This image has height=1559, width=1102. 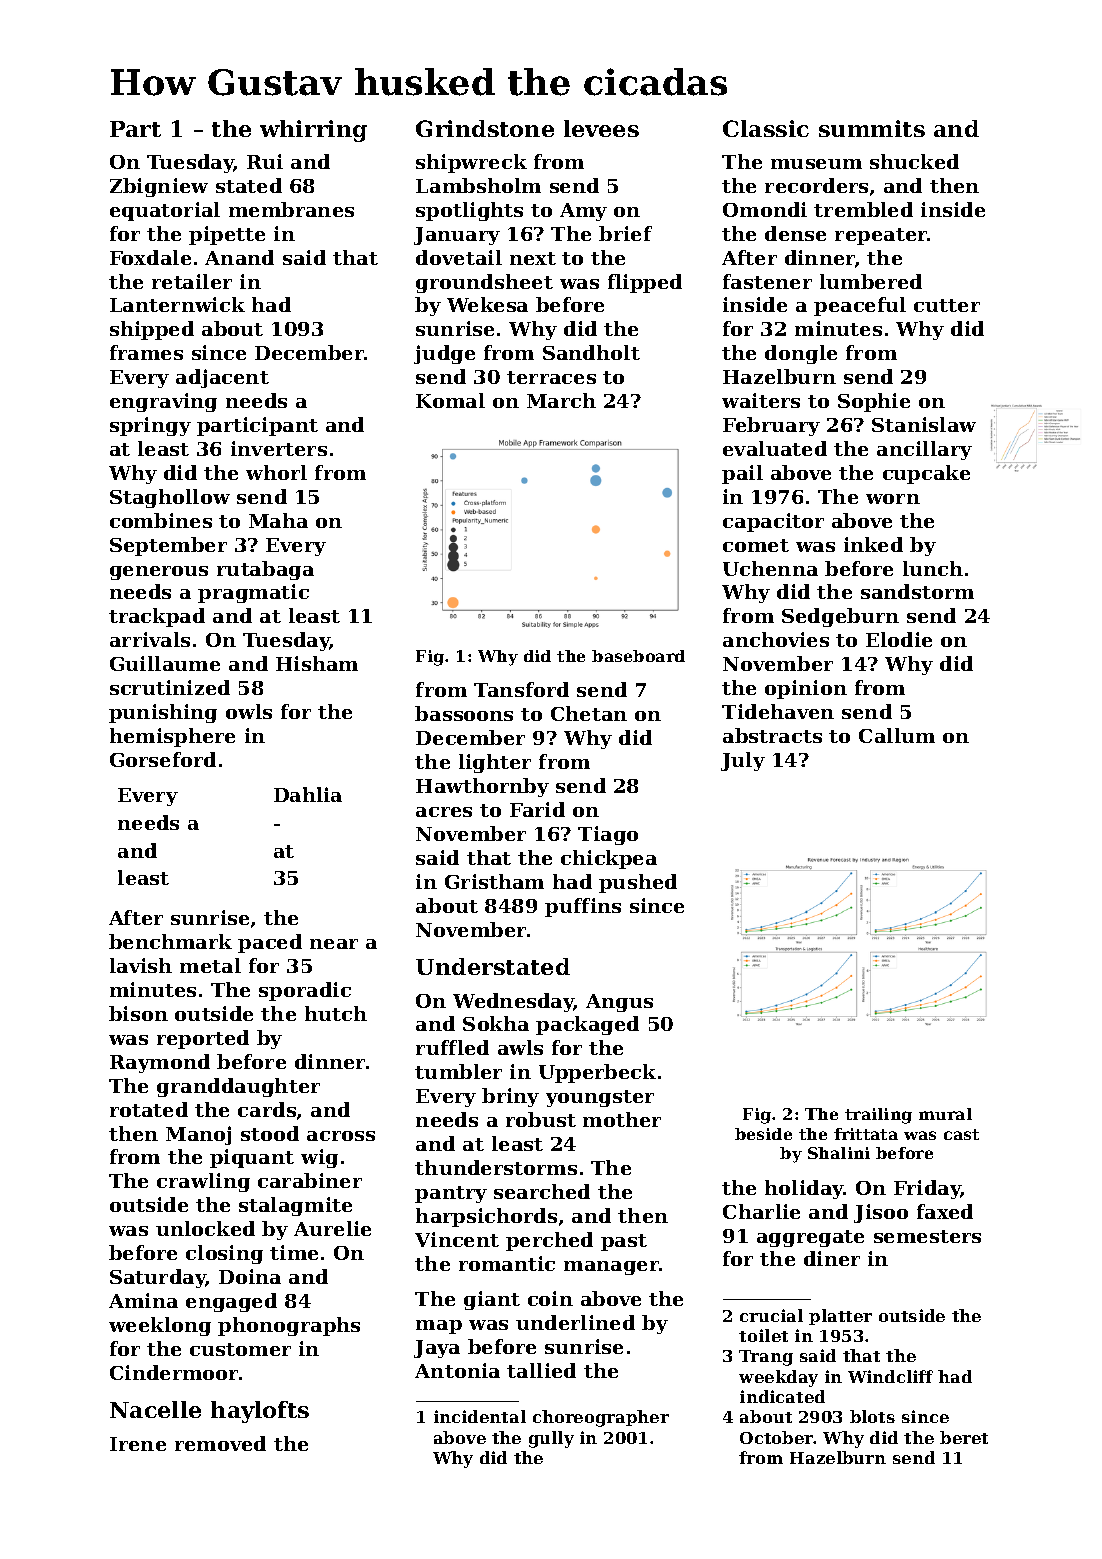 What do you see at coordinates (205, 1228) in the image?
I see `unlocked` at bounding box center [205, 1228].
